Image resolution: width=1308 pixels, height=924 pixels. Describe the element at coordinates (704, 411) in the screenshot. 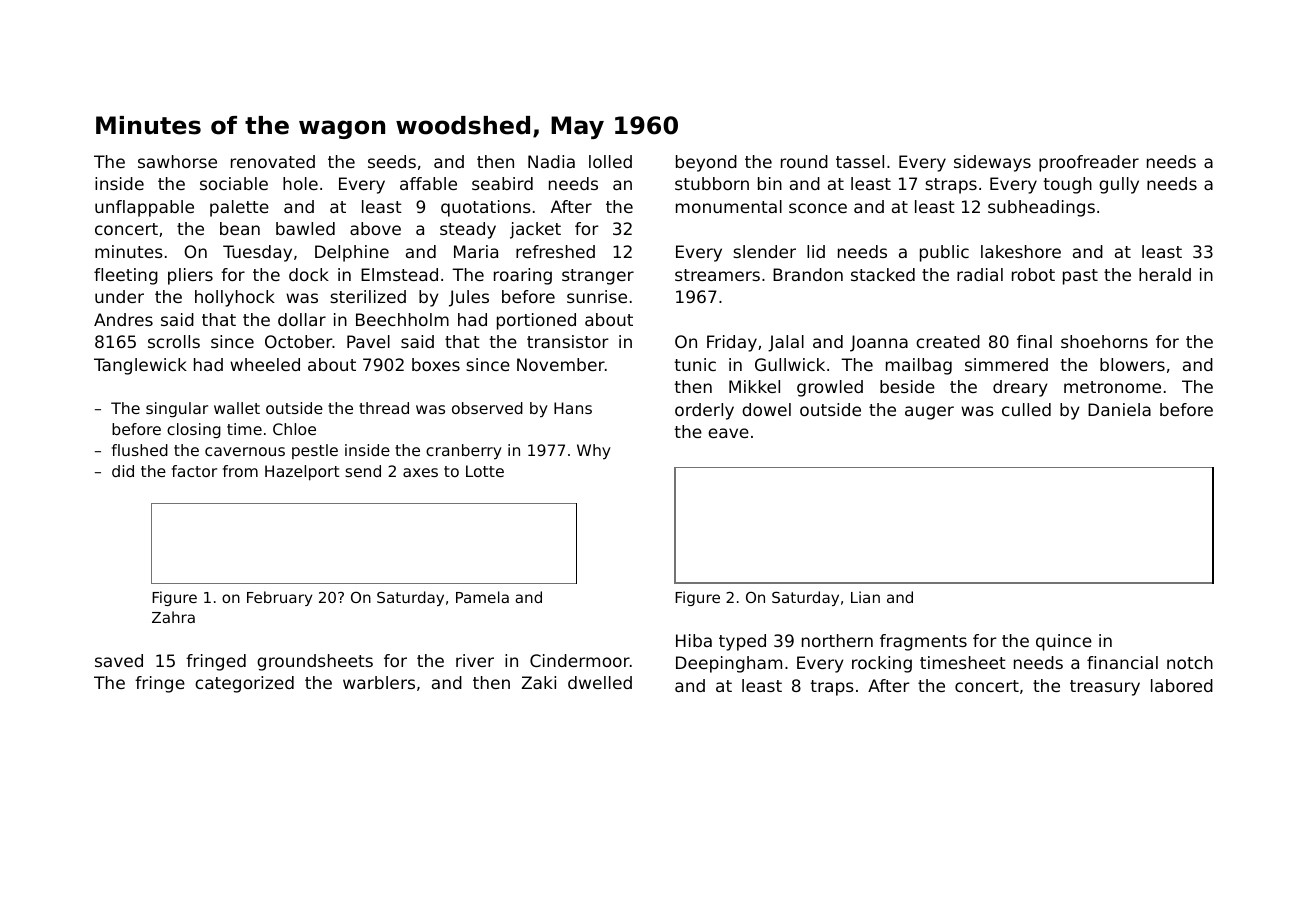

I see `orderly` at that location.
